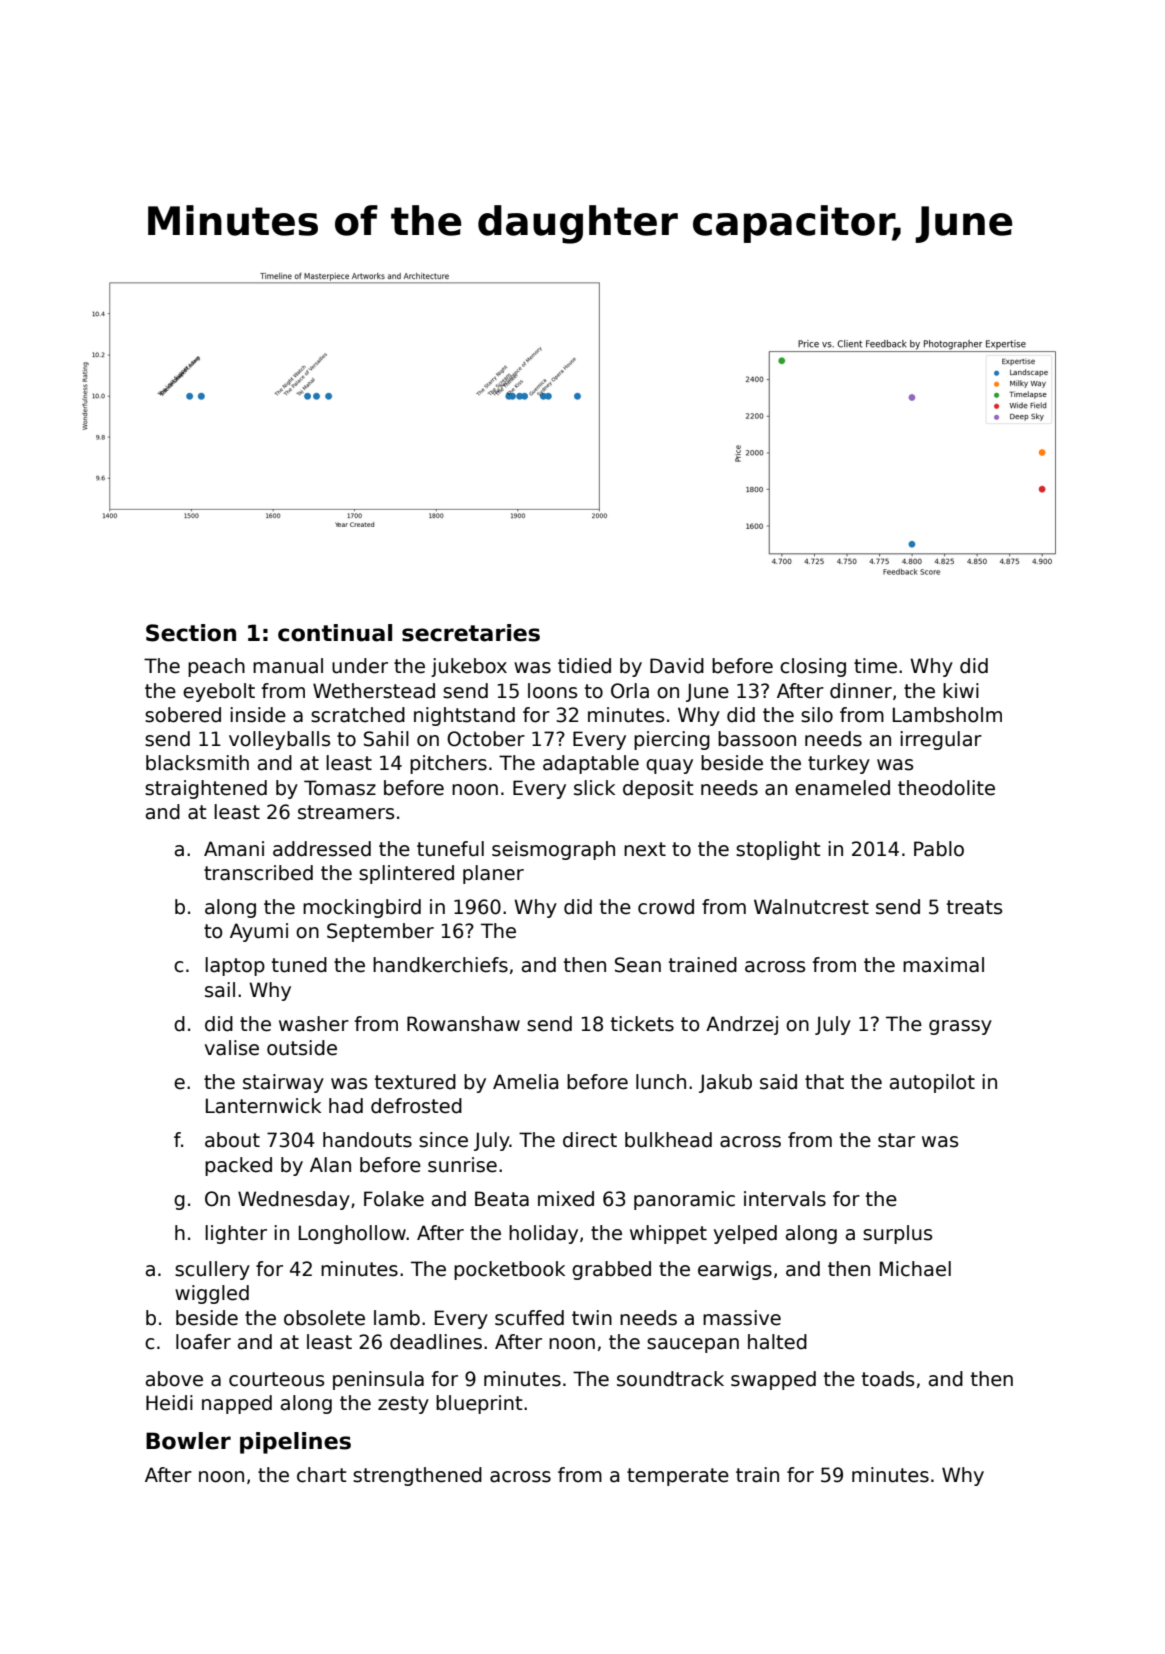 Image resolution: width=1165 pixels, height=1654 pixels. What do you see at coordinates (295, 1443) in the screenshot?
I see `pipelines` at bounding box center [295, 1443].
